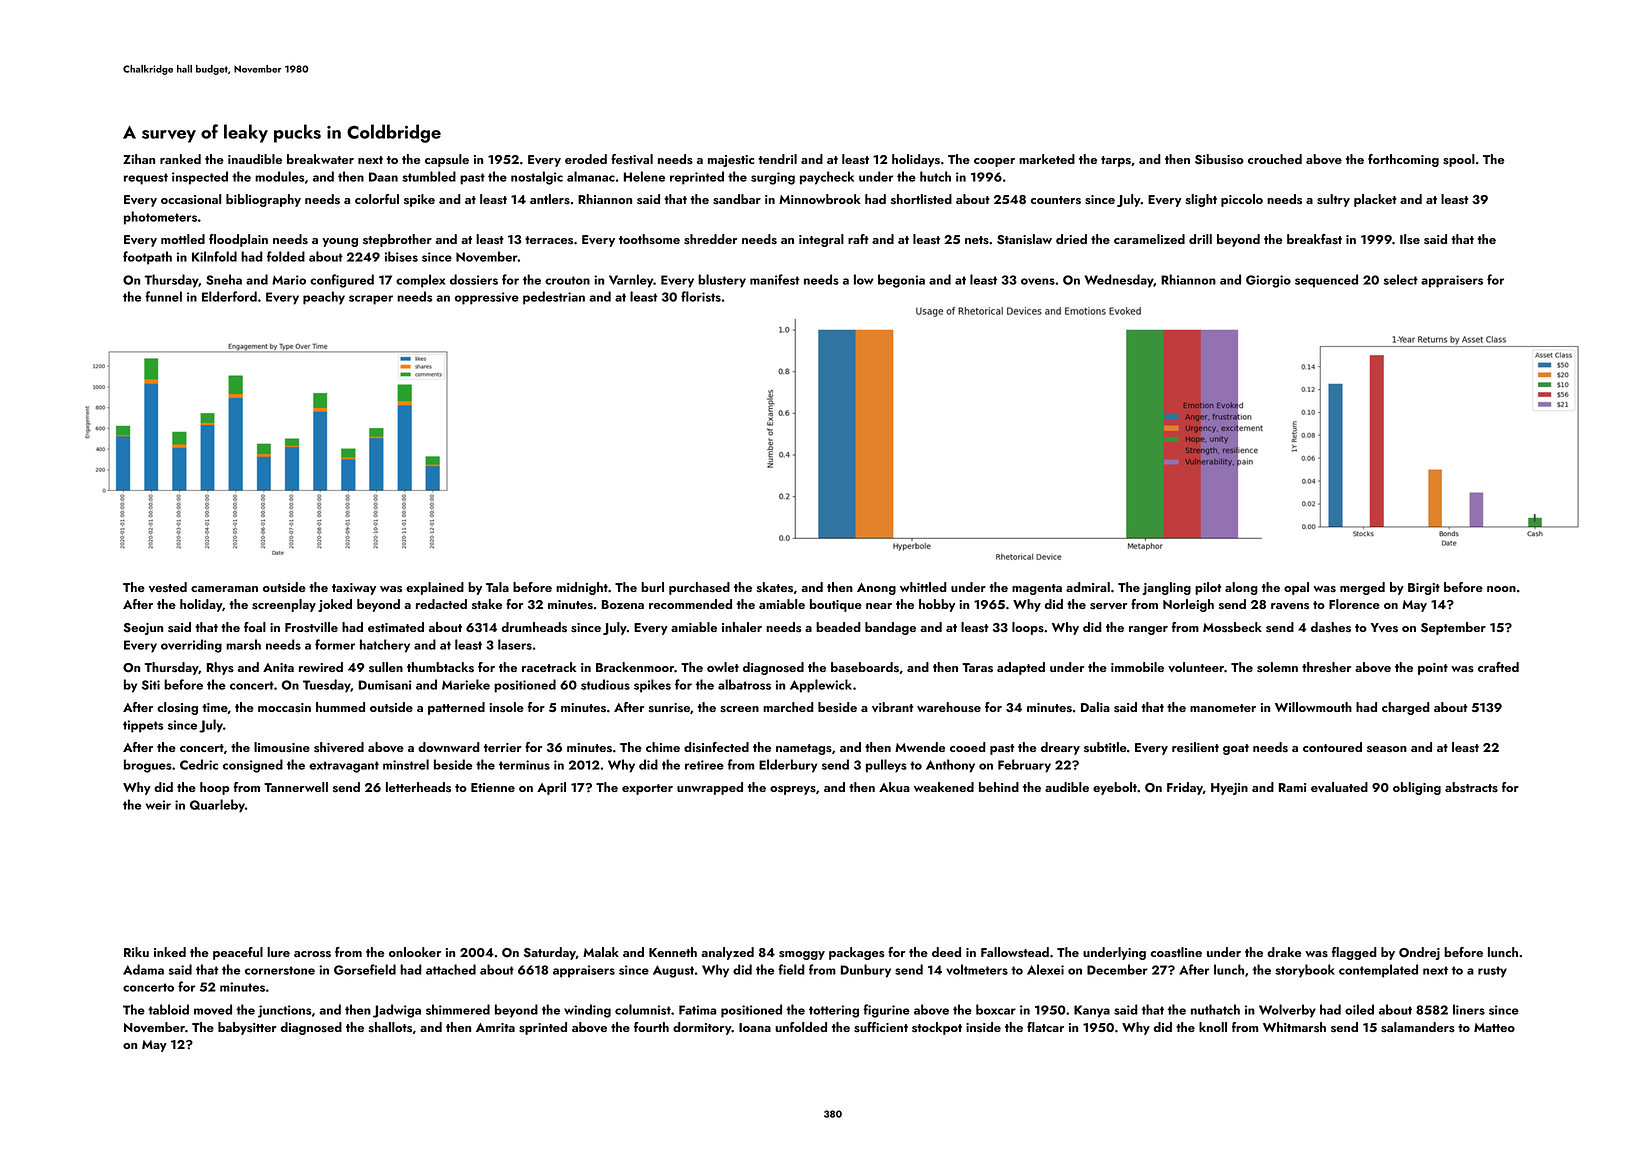 Image resolution: width=1647 pixels, height=1164 pixels. Describe the element at coordinates (224, 589) in the screenshot. I see `cameraman` at that location.
